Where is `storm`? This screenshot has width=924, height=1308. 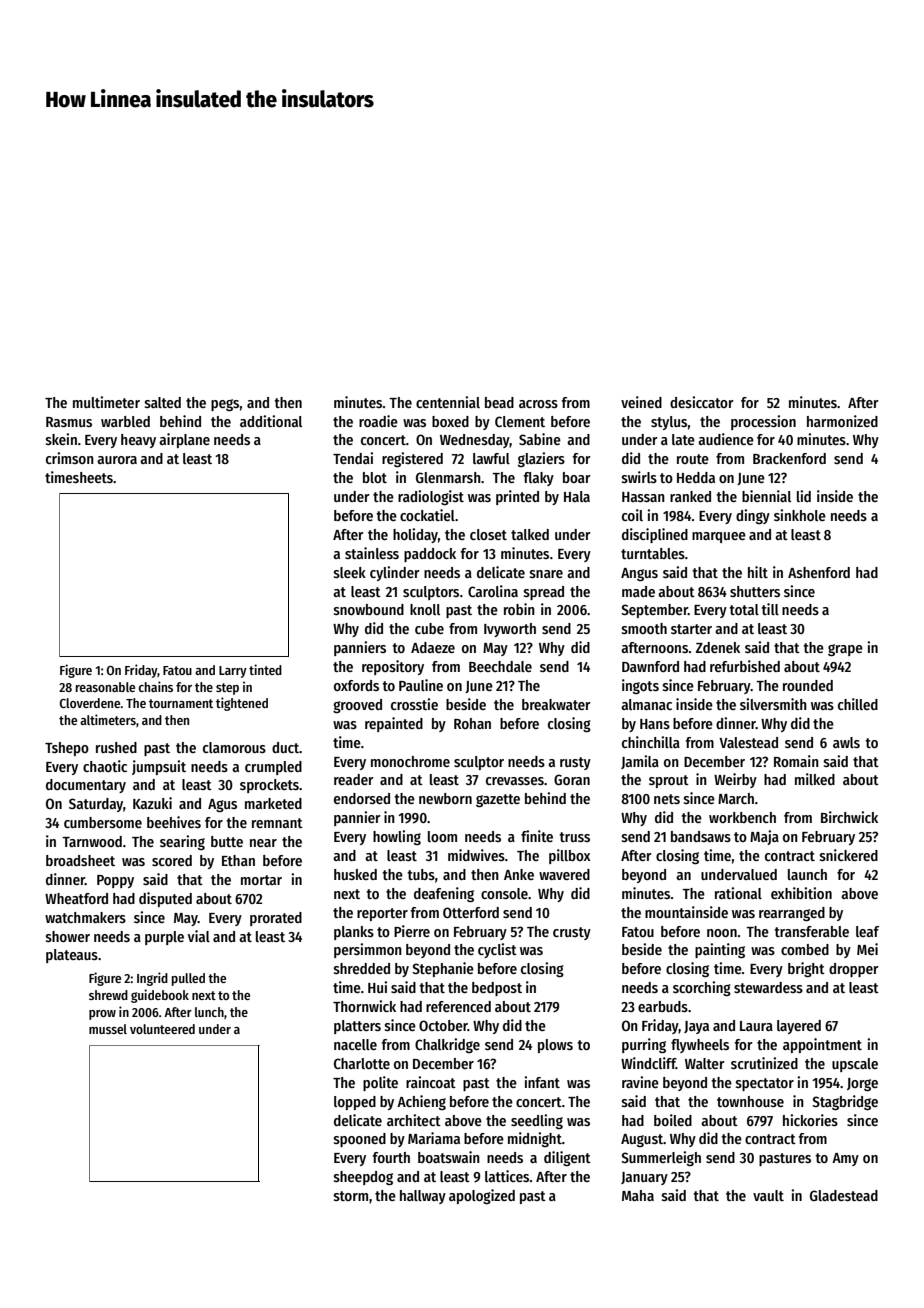
storm is located at coordinates (351, 1196).
